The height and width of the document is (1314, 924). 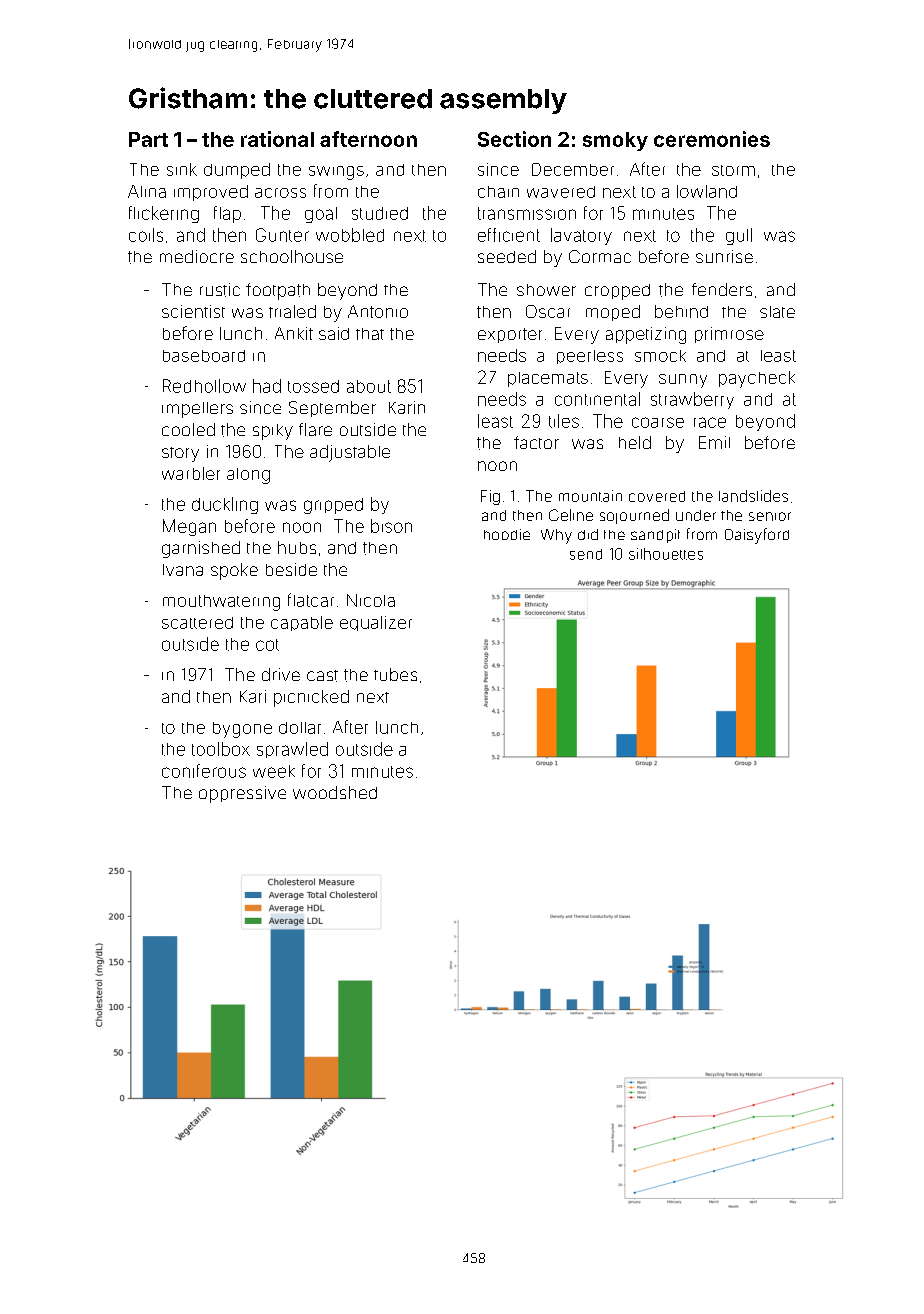 I want to click on hubs, so click(x=297, y=547).
